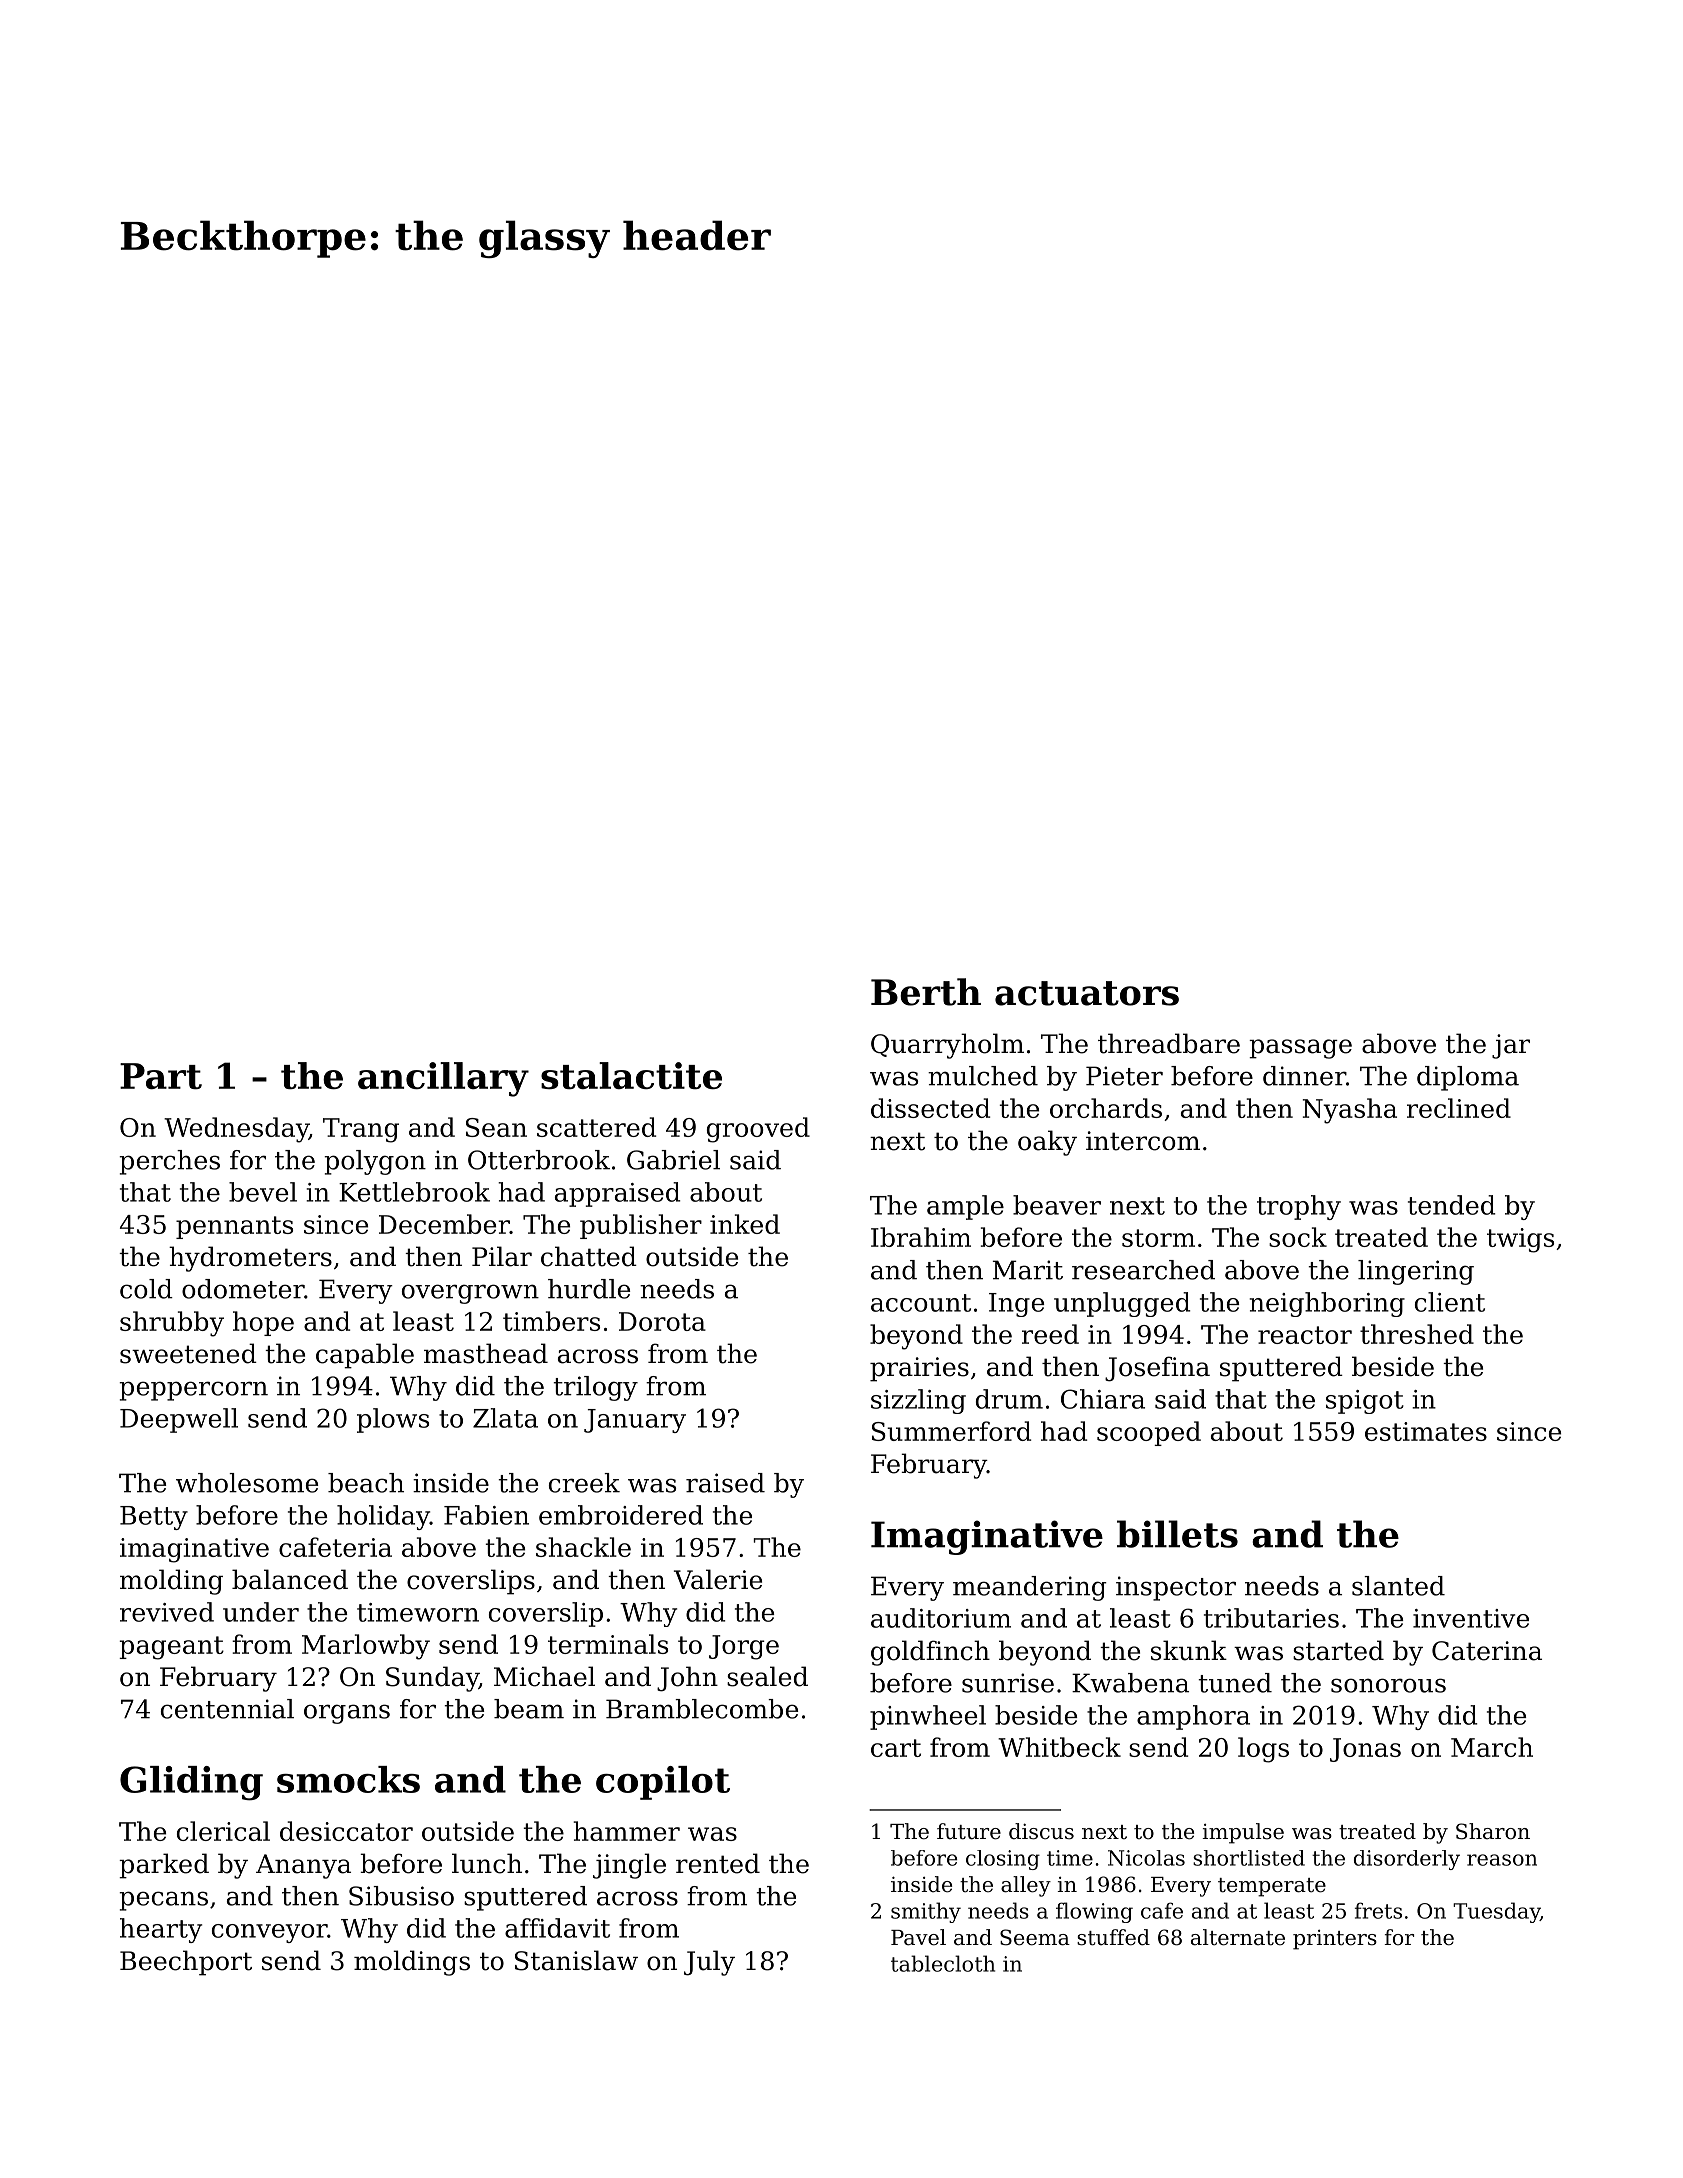  Describe the element at coordinates (186, 1963) in the screenshot. I see `Beechport` at that location.
